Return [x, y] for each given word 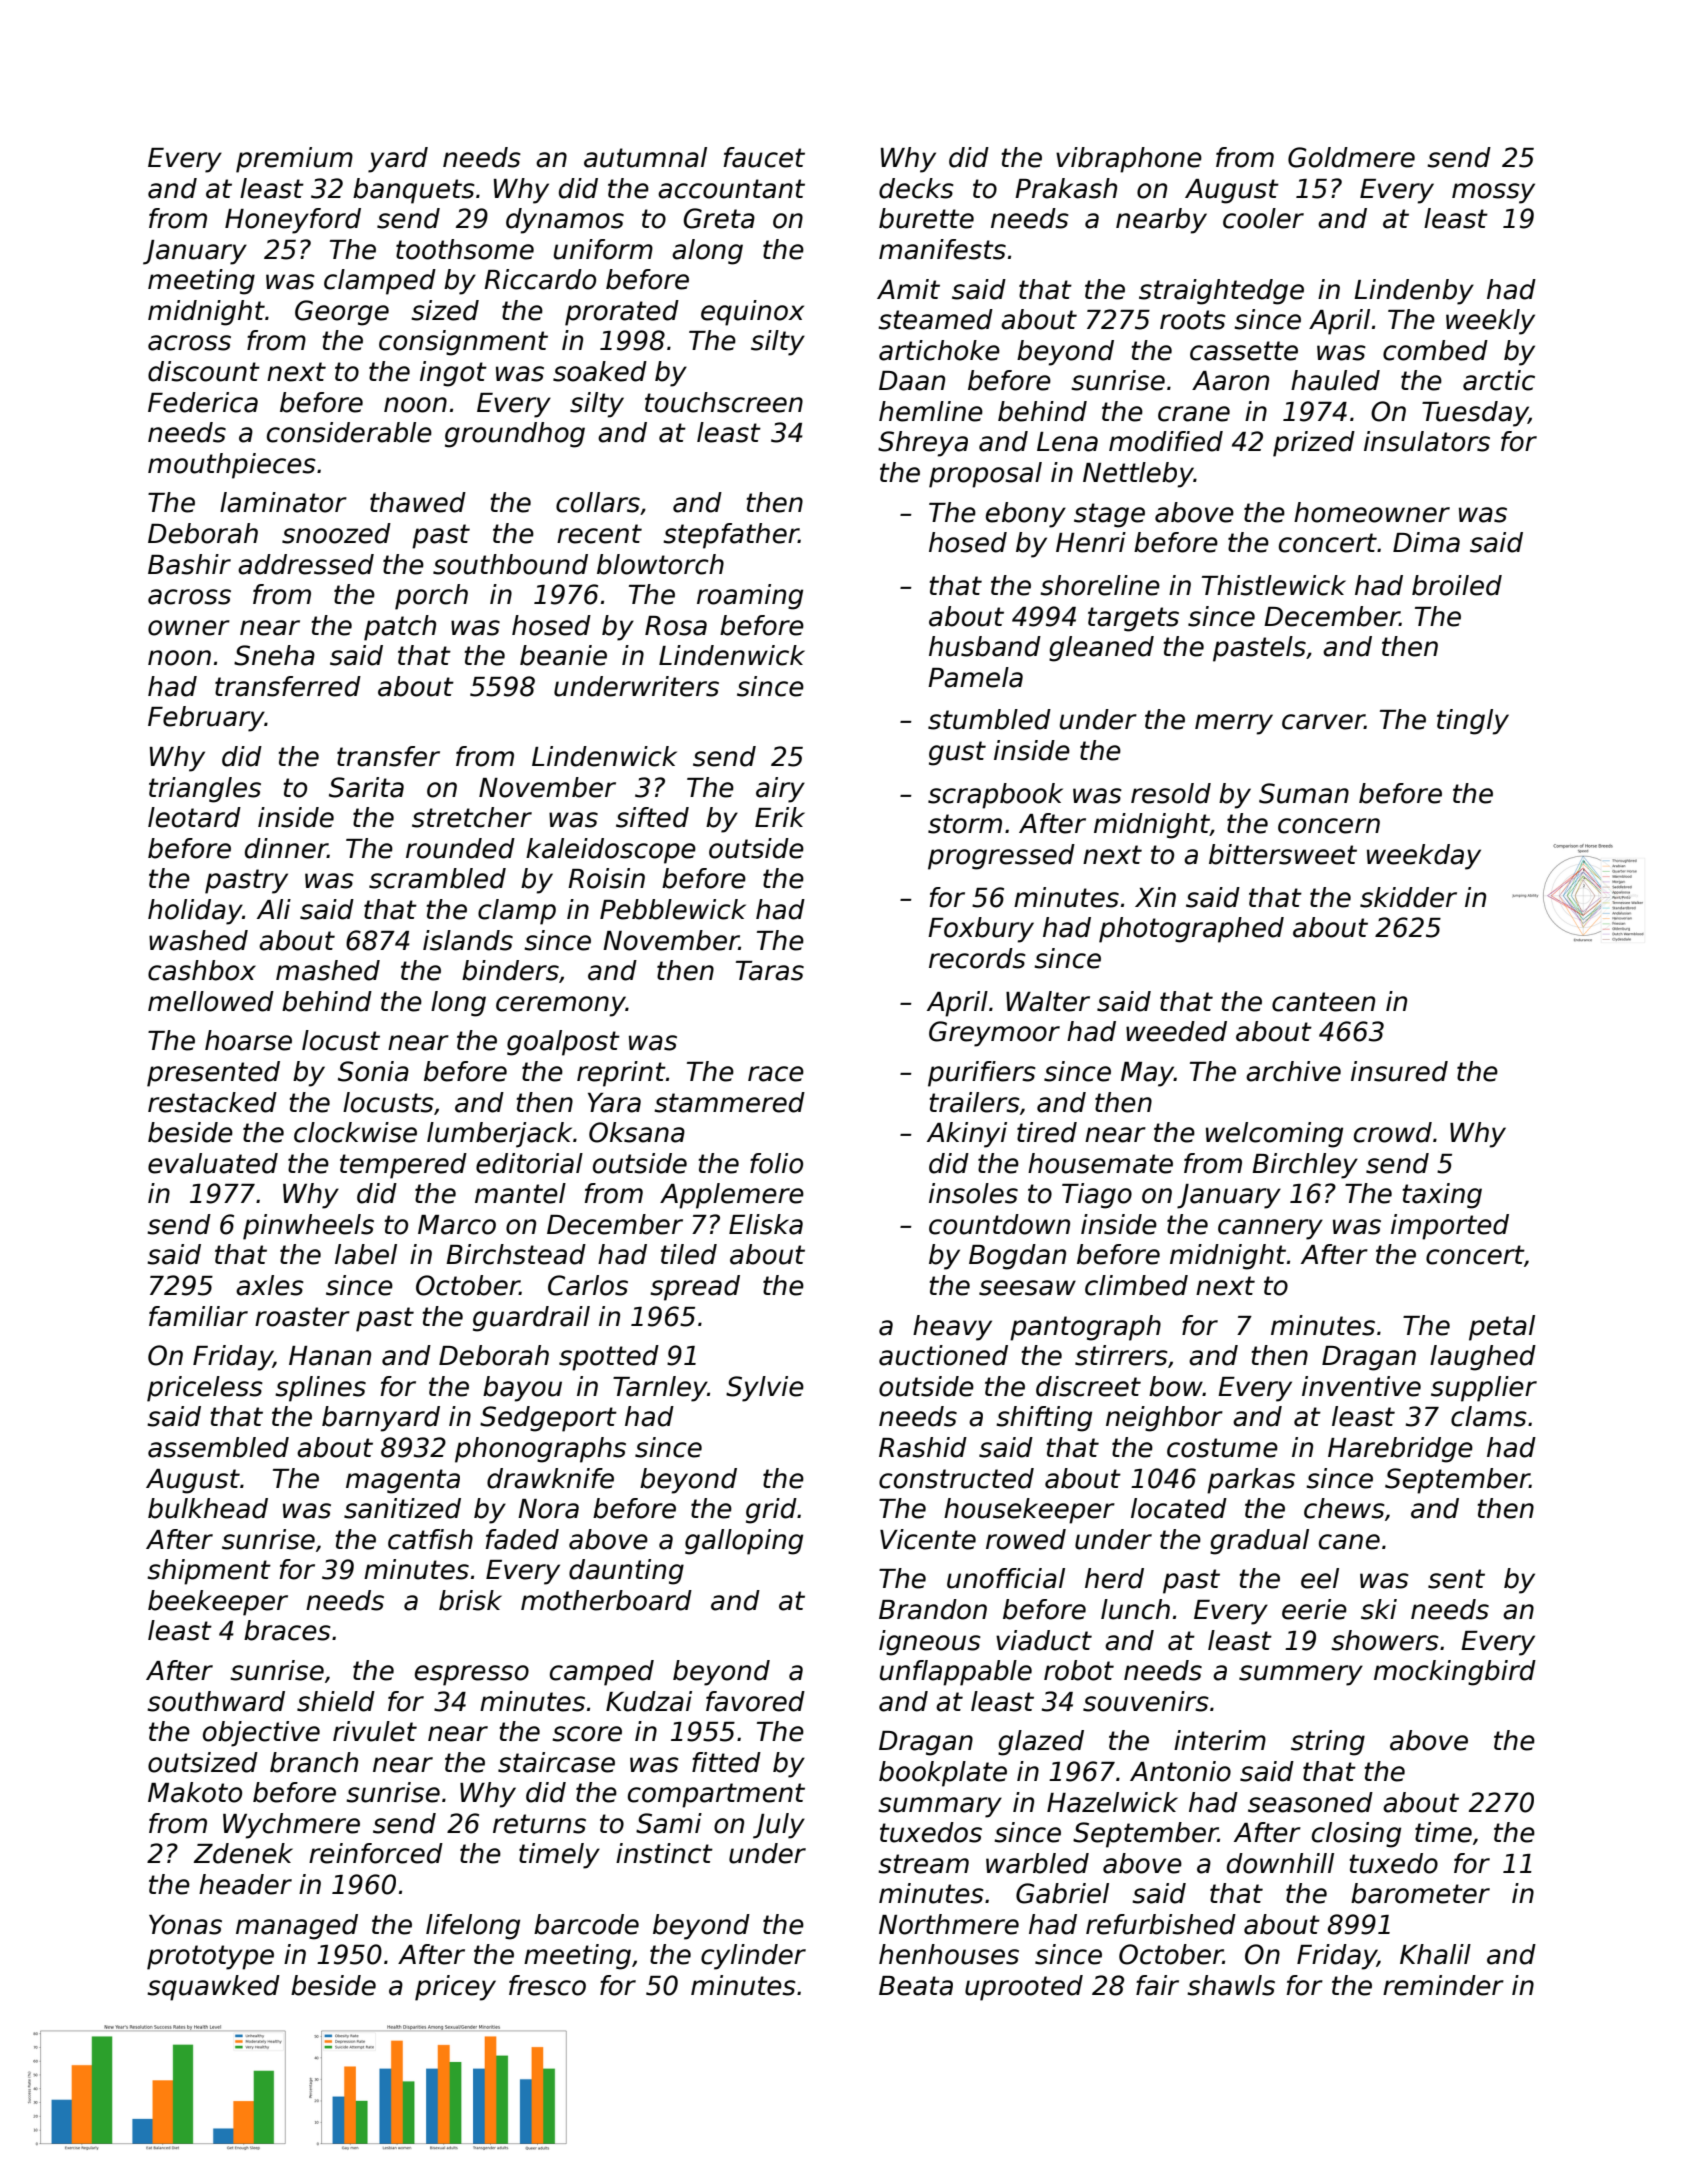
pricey [455, 1988]
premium [294, 160]
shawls [1231, 1985]
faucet [764, 157]
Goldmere [1351, 157]
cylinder [753, 1957]
